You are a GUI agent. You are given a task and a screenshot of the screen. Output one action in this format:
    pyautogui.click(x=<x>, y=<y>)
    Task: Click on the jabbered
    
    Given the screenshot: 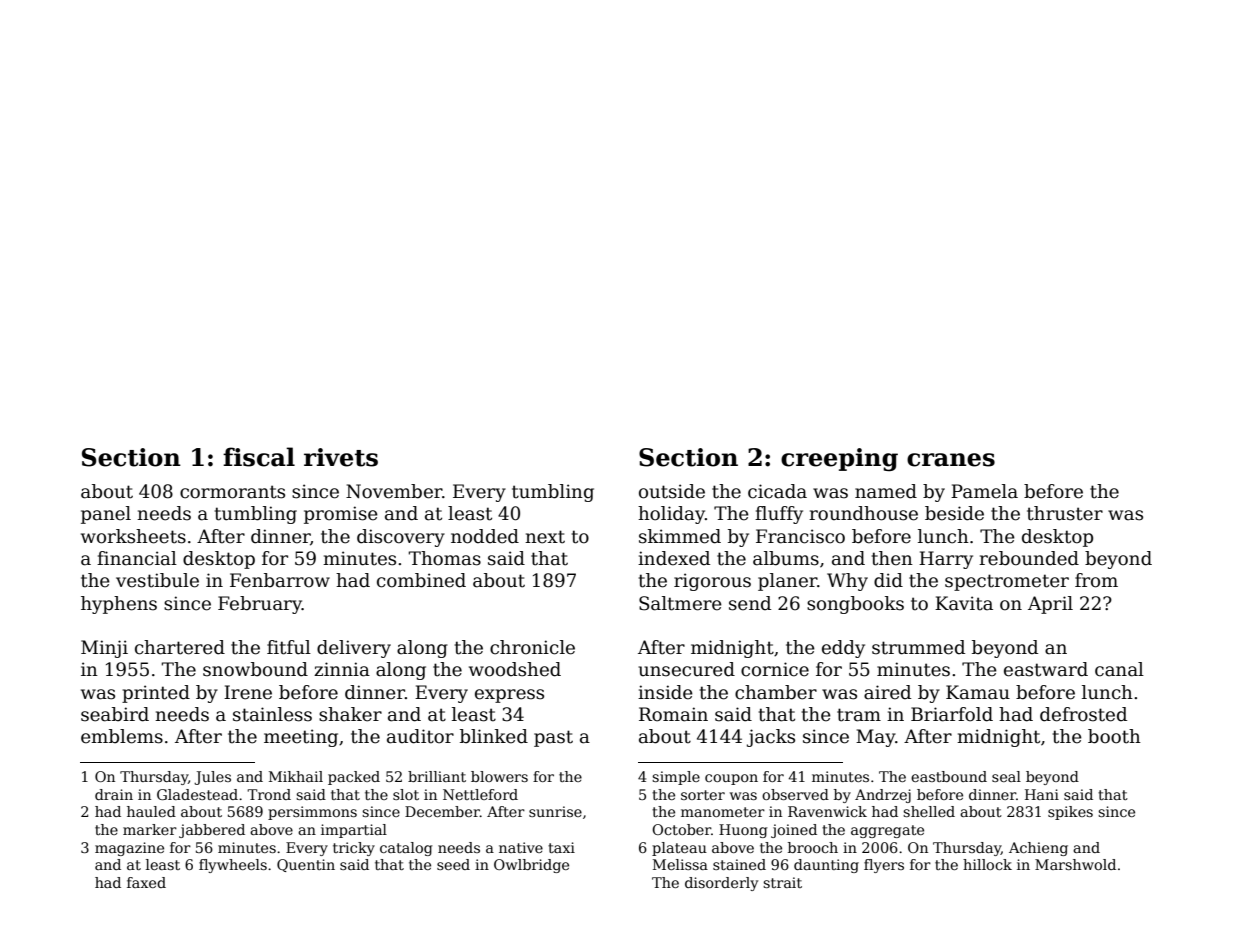 What is the action you would take?
    pyautogui.click(x=212, y=831)
